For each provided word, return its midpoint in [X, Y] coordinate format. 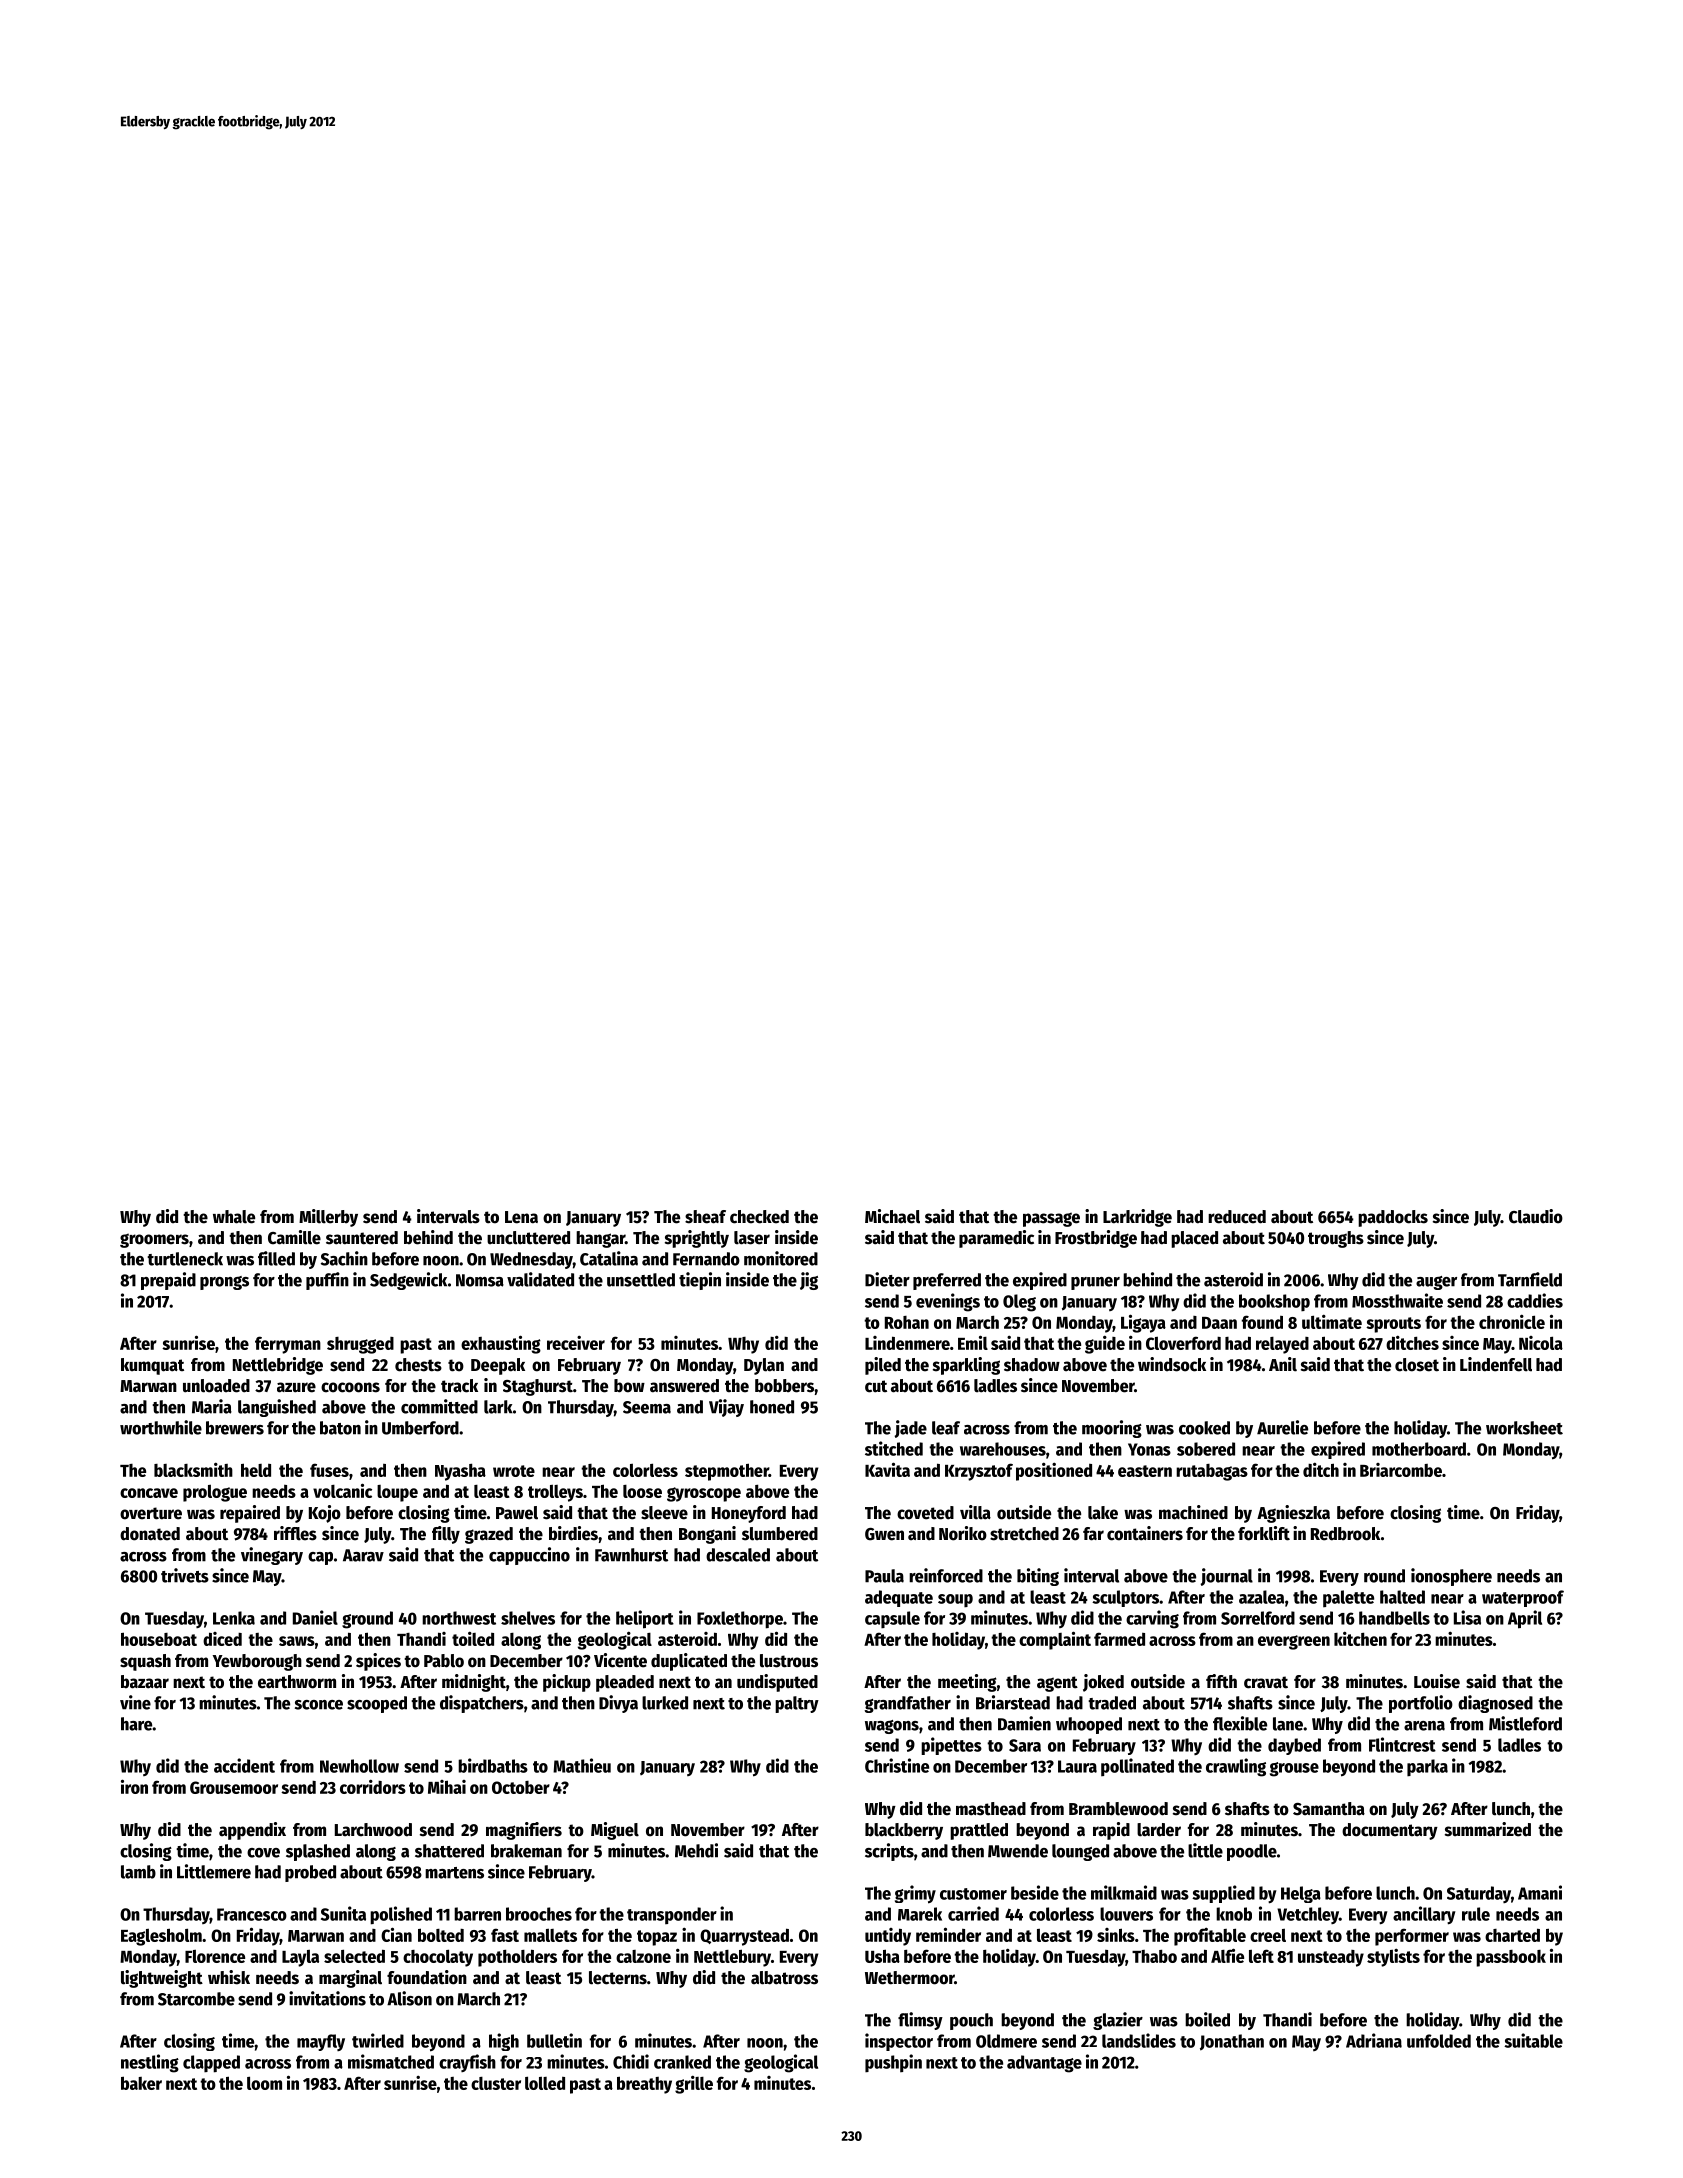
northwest [459, 1618]
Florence [215, 1956]
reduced [1237, 1217]
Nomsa [480, 1280]
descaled [738, 1555]
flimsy [920, 2021]
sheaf [705, 1217]
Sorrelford [1258, 1618]
